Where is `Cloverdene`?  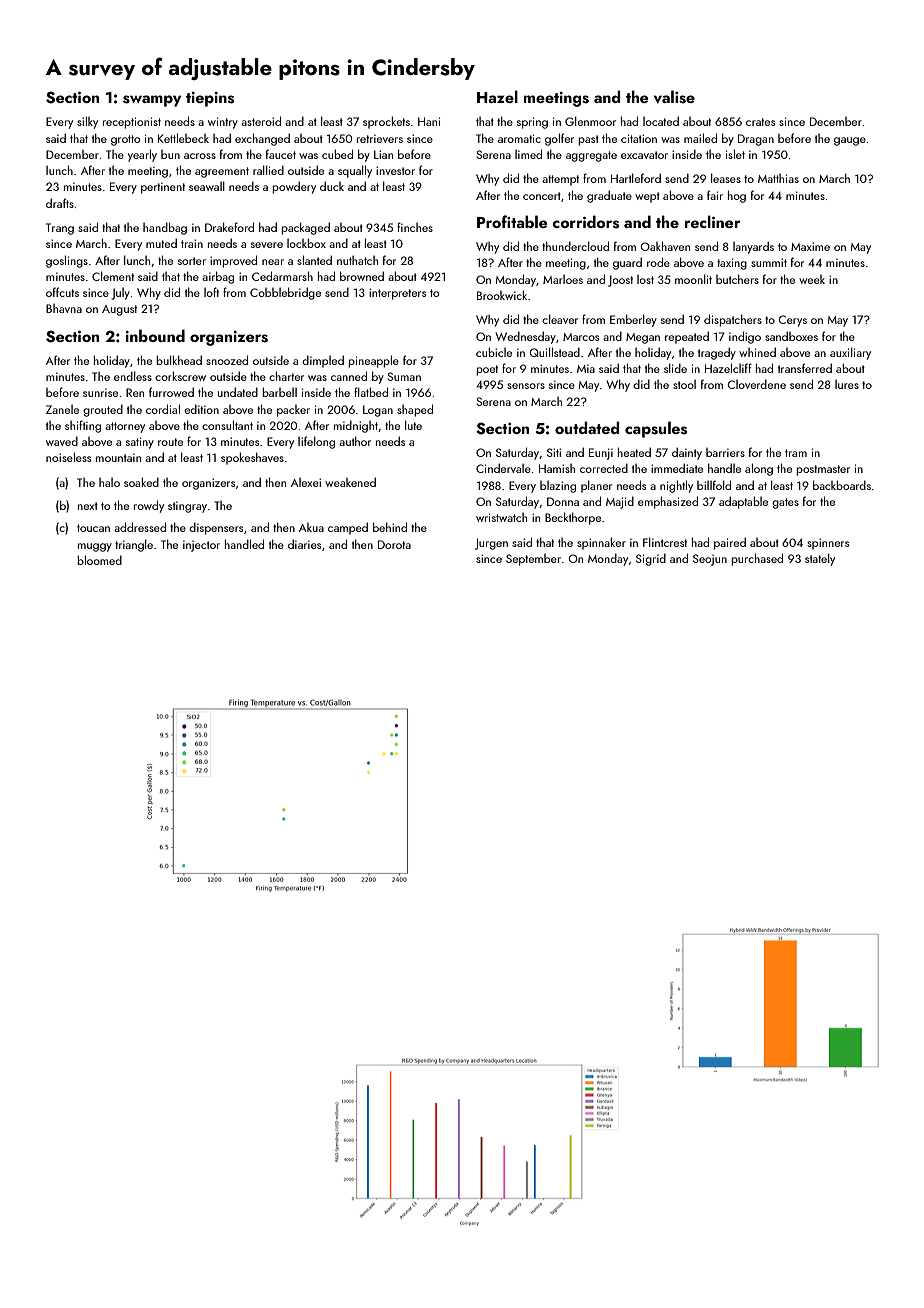
Cloverdene is located at coordinates (756, 384).
